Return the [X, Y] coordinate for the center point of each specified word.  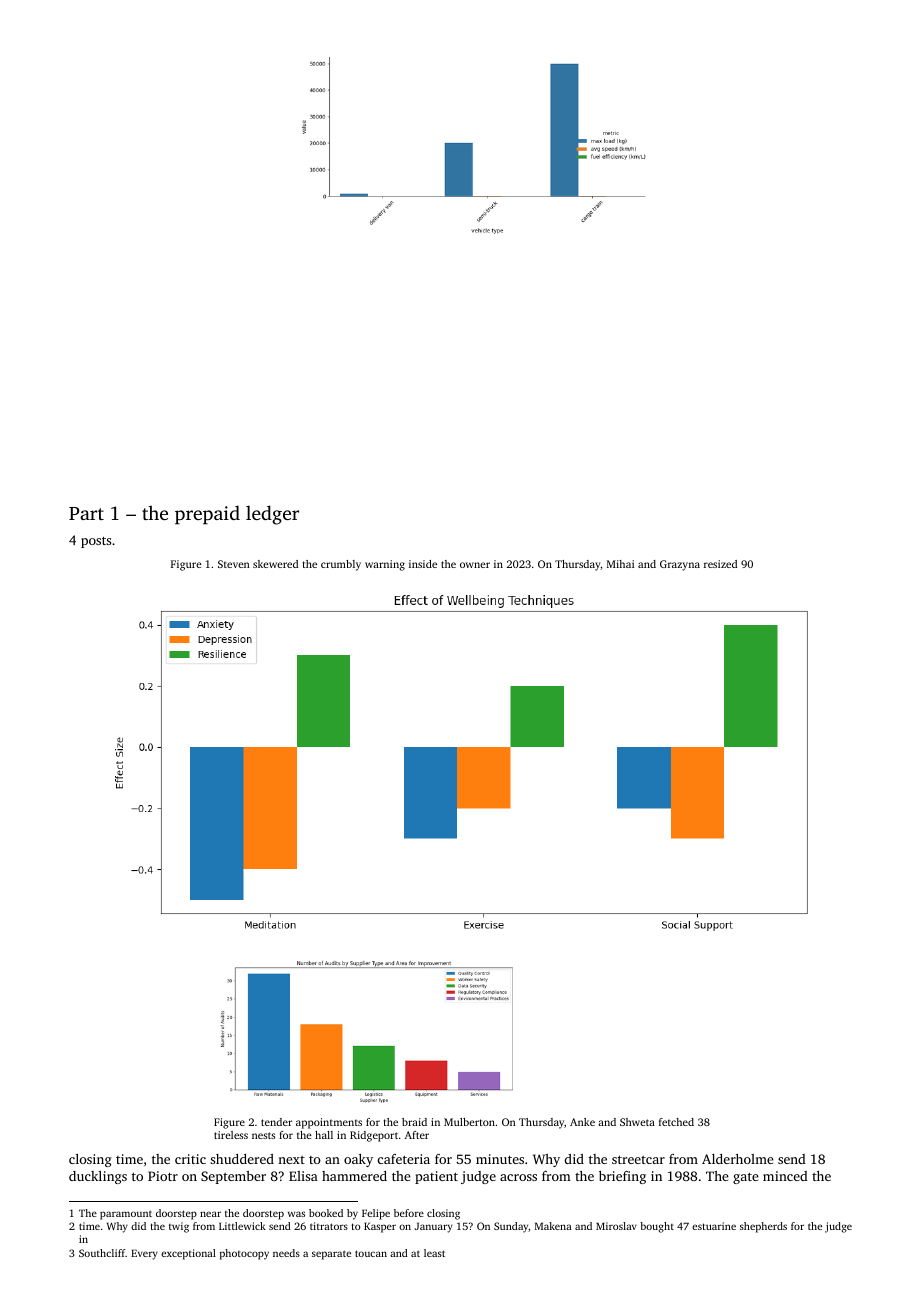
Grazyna [680, 565]
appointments [329, 1123]
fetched [676, 1122]
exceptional [188, 1254]
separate [331, 1255]
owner [475, 565]
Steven [234, 564]
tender [276, 1122]
